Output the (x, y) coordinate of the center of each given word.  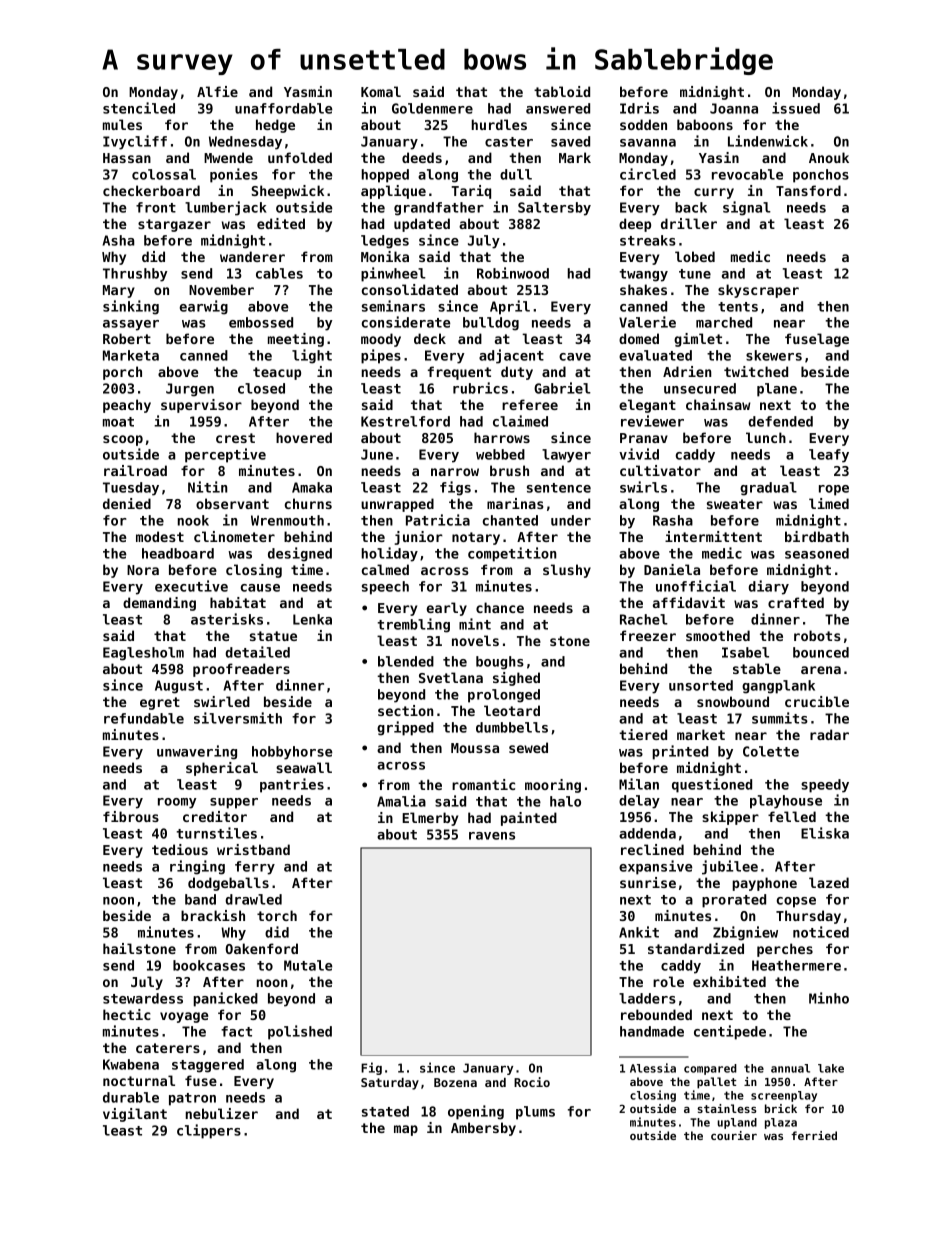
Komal (381, 91)
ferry (255, 868)
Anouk (829, 157)
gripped (405, 728)
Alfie (217, 91)
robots (817, 635)
